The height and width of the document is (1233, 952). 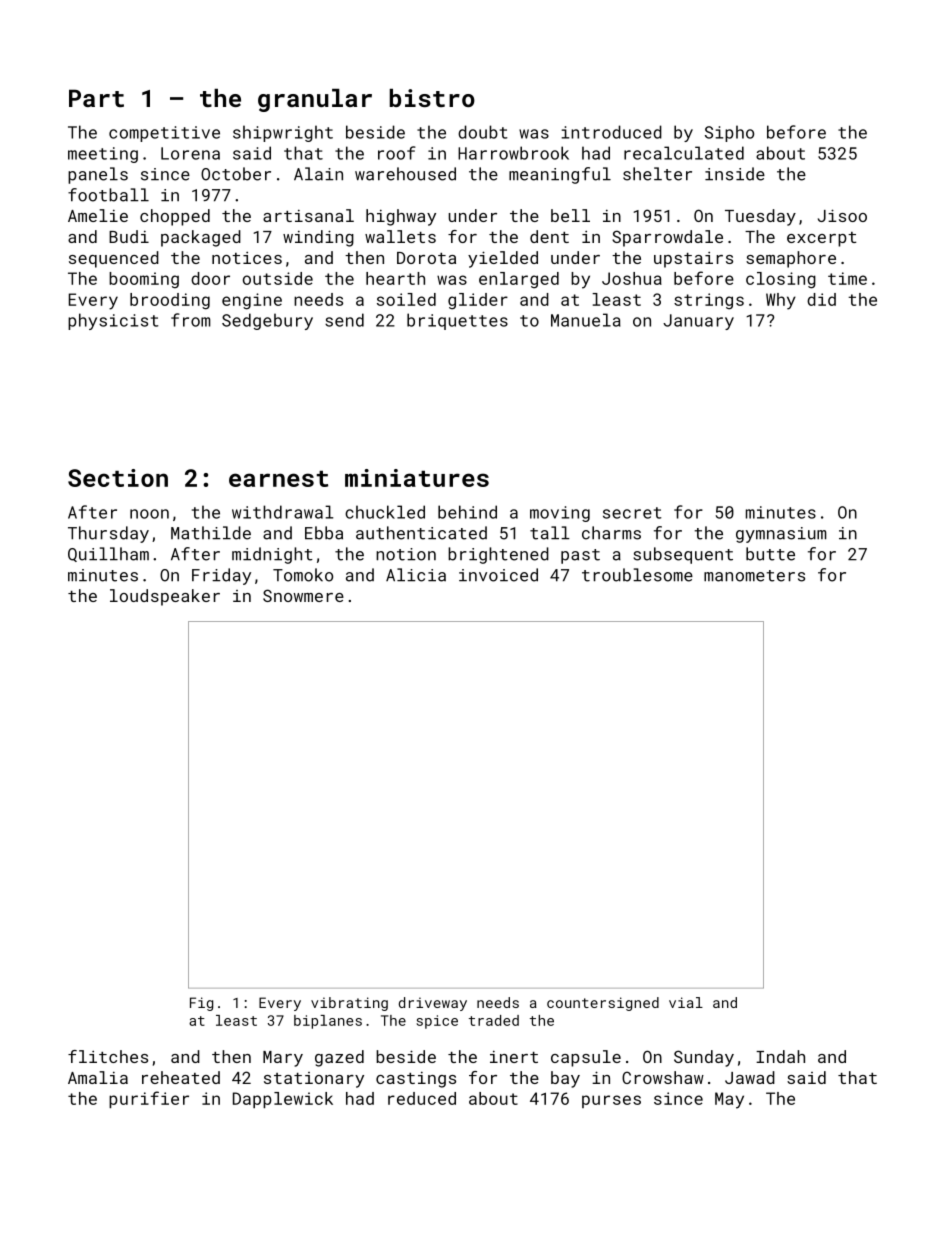 What do you see at coordinates (108, 554) in the document?
I see `Quillham` at bounding box center [108, 554].
